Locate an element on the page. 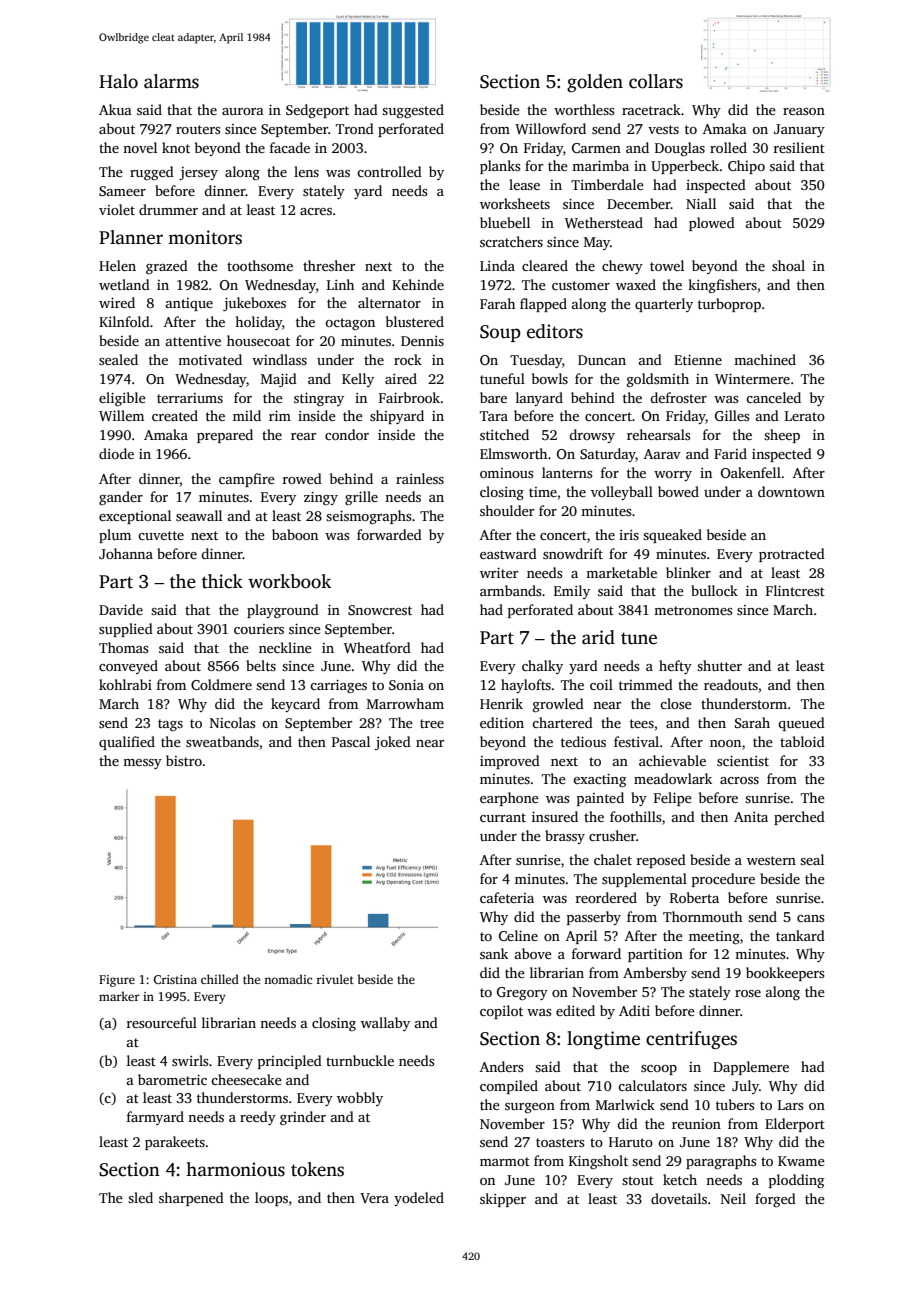 This page has width=924, height=1308. Anders is located at coordinates (501, 1066).
